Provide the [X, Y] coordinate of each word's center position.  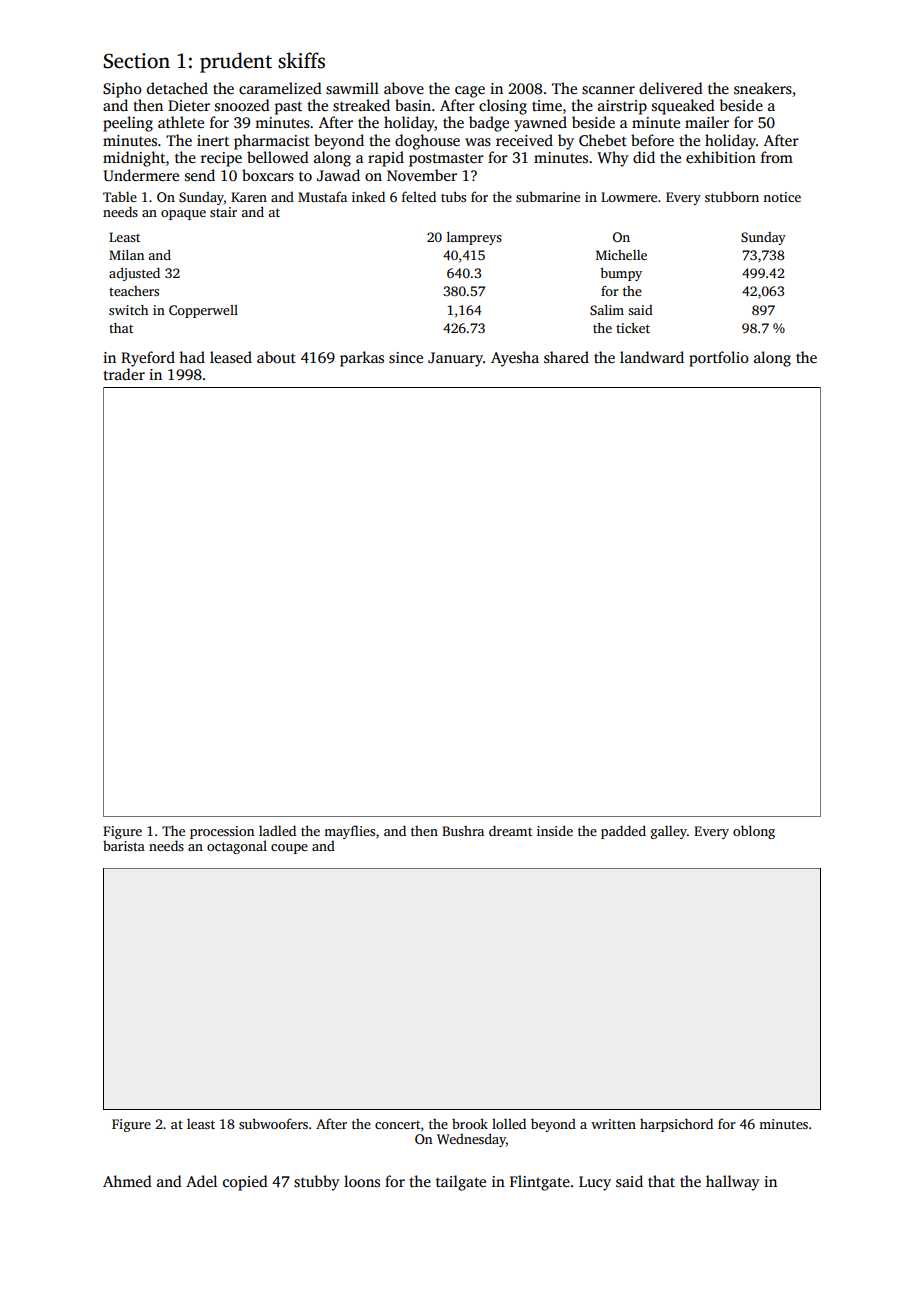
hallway [732, 1183]
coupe [289, 849]
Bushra [463, 831]
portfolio [719, 359]
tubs [453, 196]
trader [124, 374]
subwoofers [273, 1123]
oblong [754, 832]
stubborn [732, 196]
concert [398, 1124]
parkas [362, 359]
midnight [134, 159]
